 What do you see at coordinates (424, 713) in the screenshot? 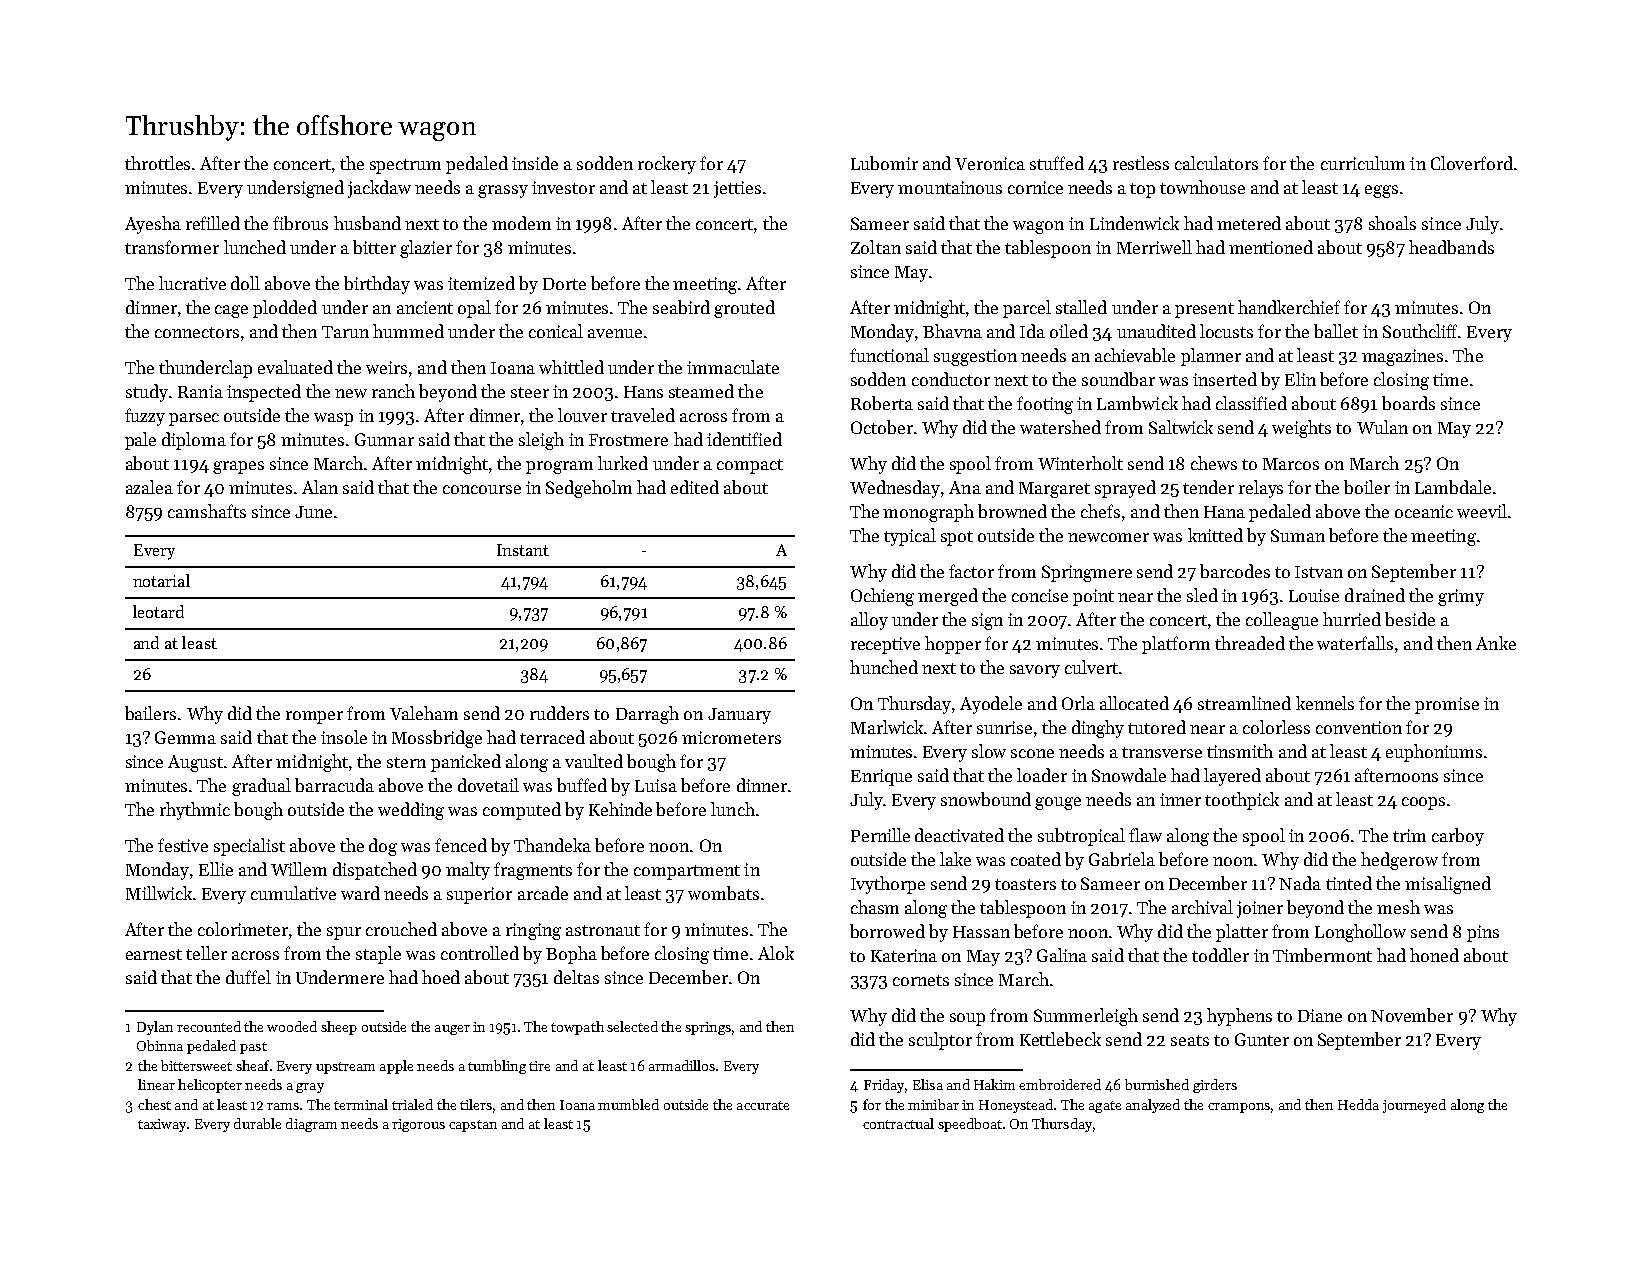
I see `Valeham` at bounding box center [424, 713].
